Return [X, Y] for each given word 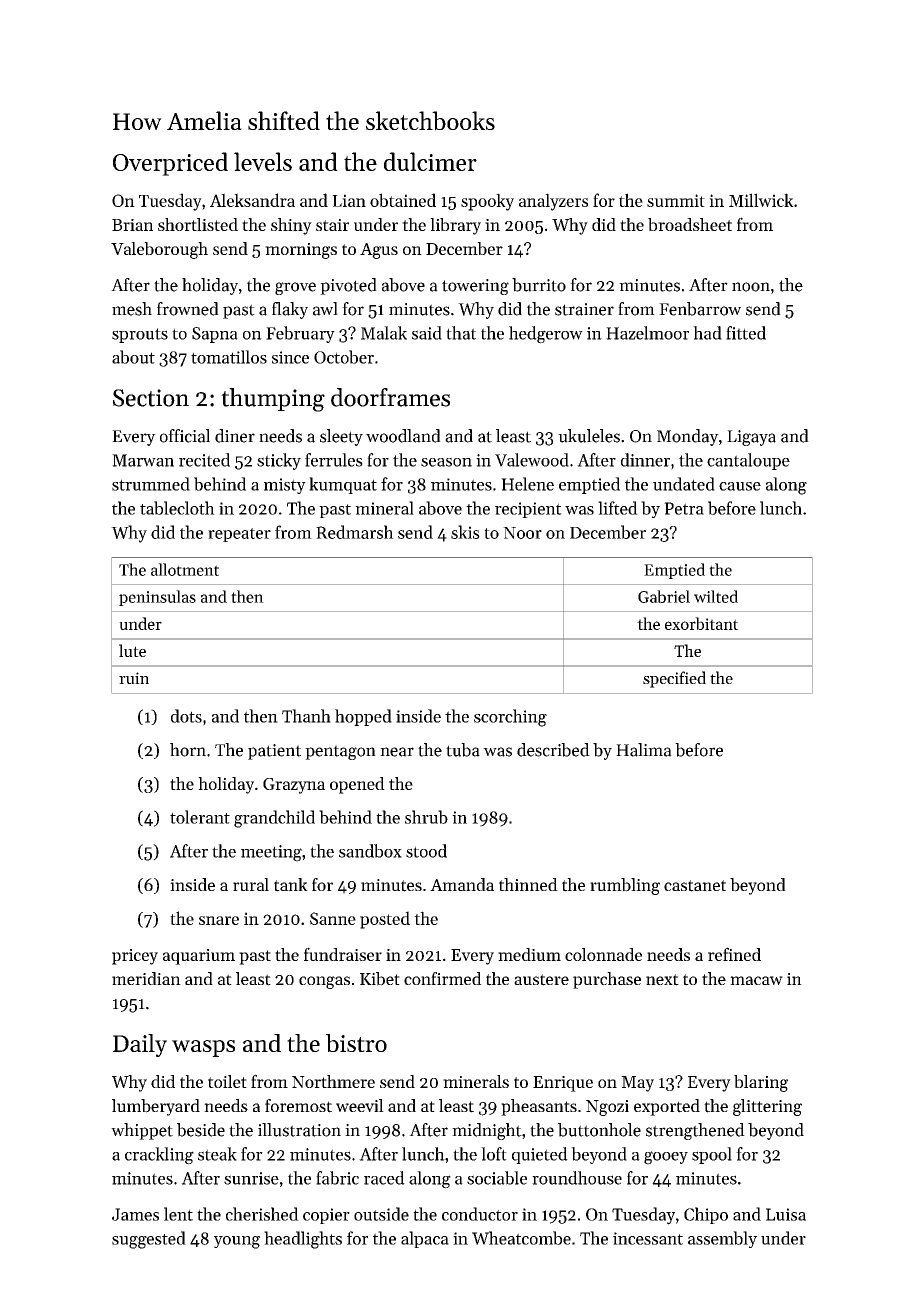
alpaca [425, 1239]
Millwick [761, 200]
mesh [132, 309]
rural [251, 884]
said [427, 333]
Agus [379, 251]
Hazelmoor [647, 333]
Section [151, 398]
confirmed [443, 978]
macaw [756, 980]
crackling [159, 1156]
